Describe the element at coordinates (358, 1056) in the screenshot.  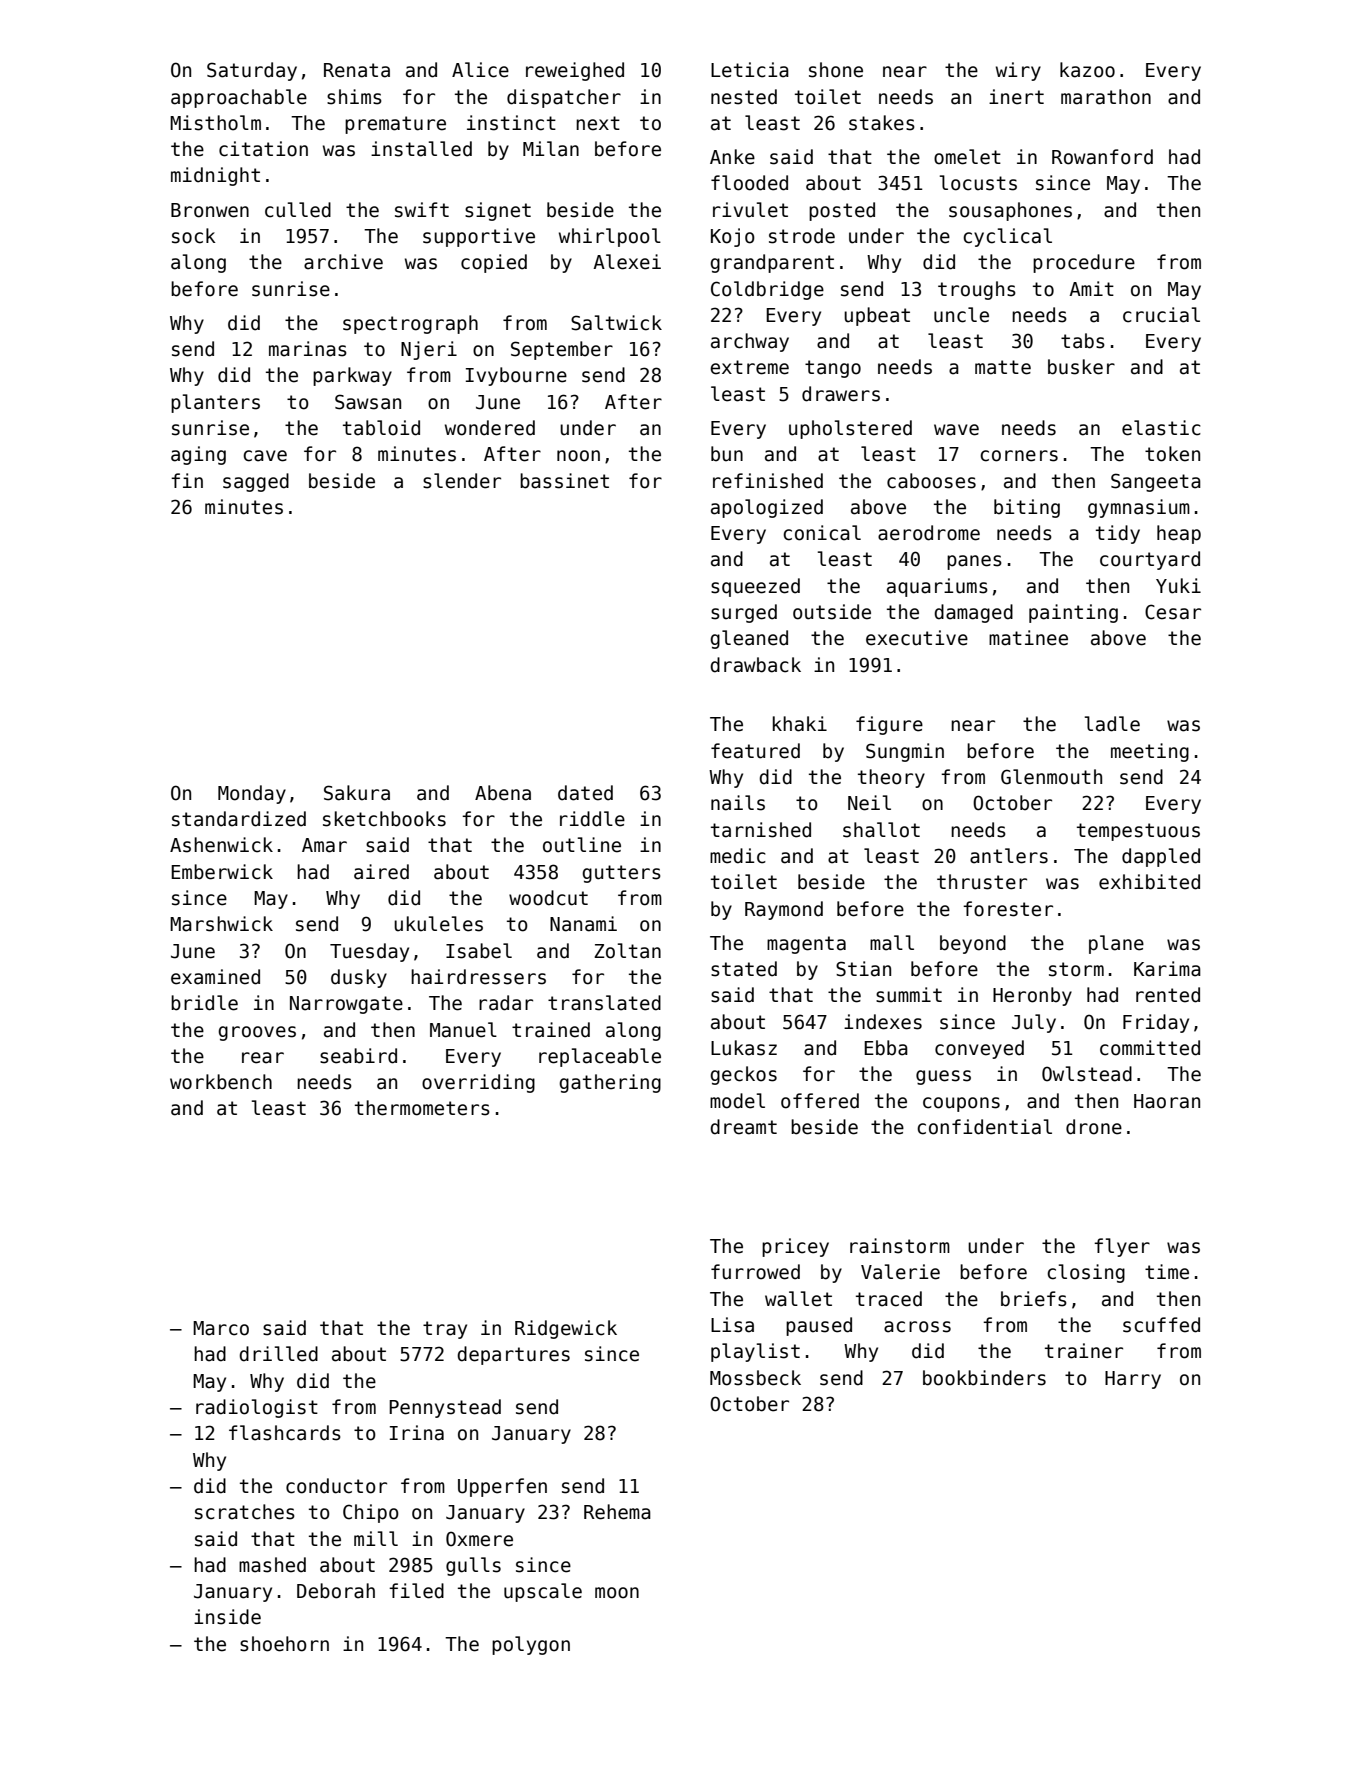
I see `seabird` at that location.
